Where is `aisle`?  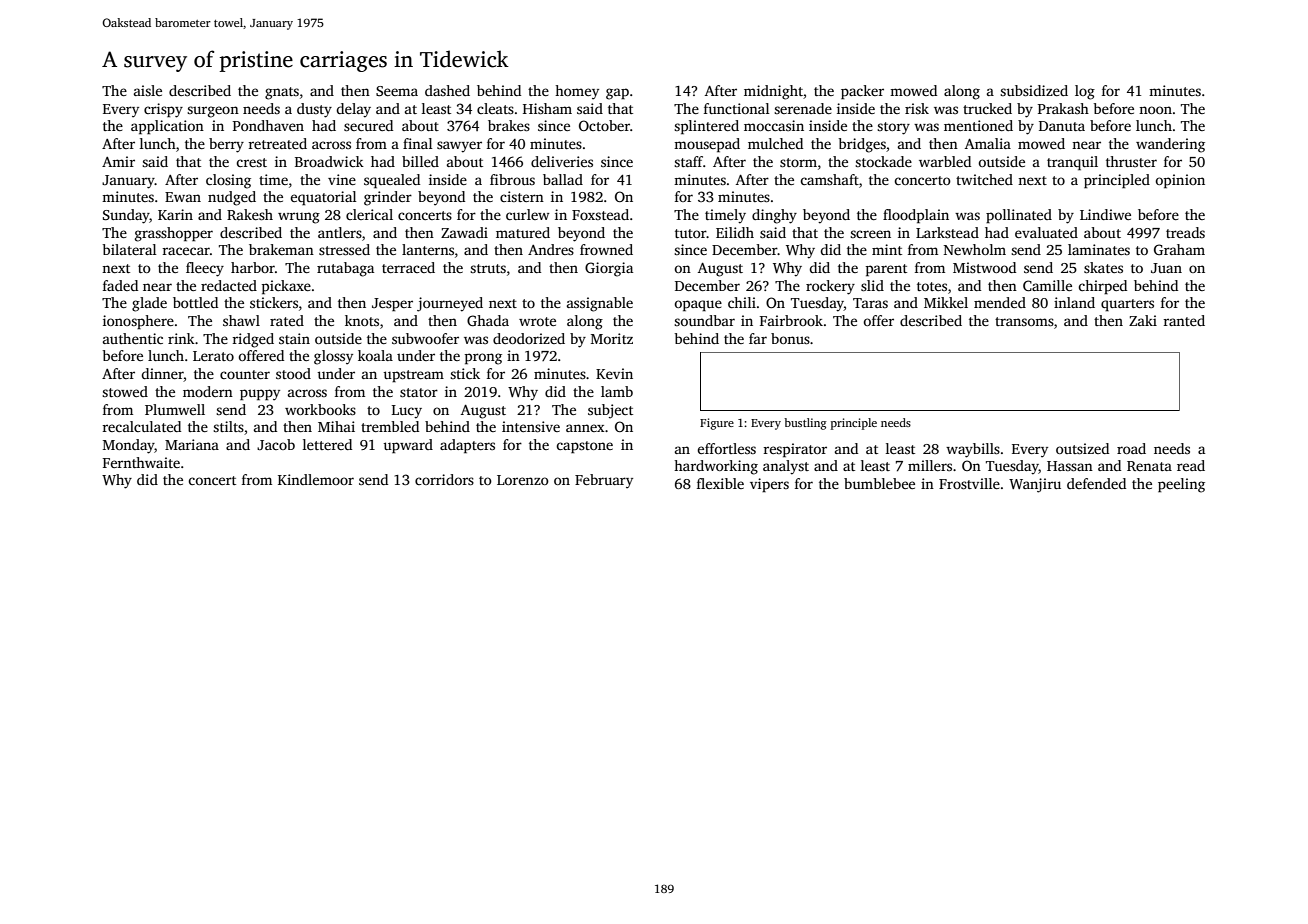
aisle is located at coordinates (148, 90).
